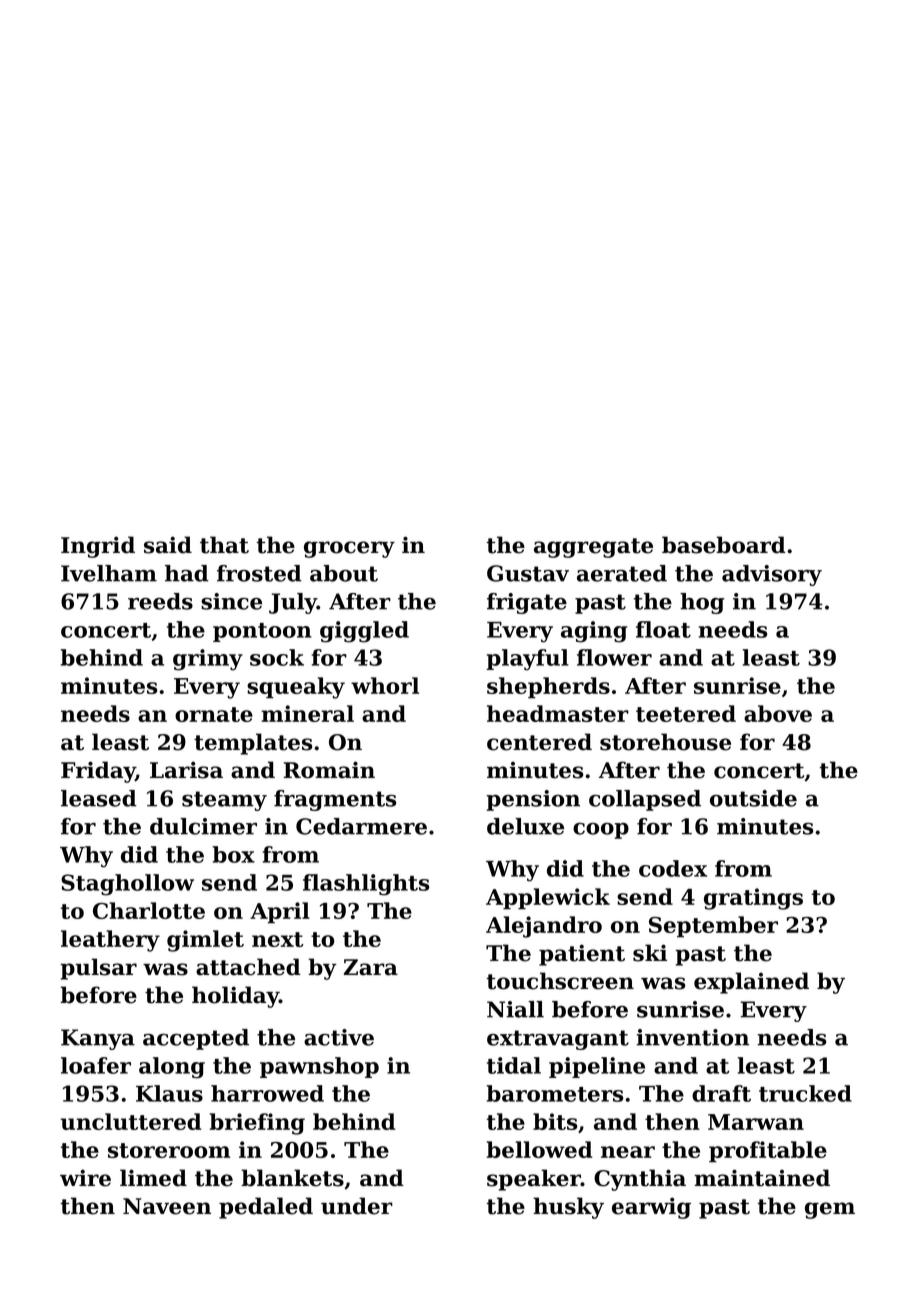  I want to click on centered, so click(539, 742).
